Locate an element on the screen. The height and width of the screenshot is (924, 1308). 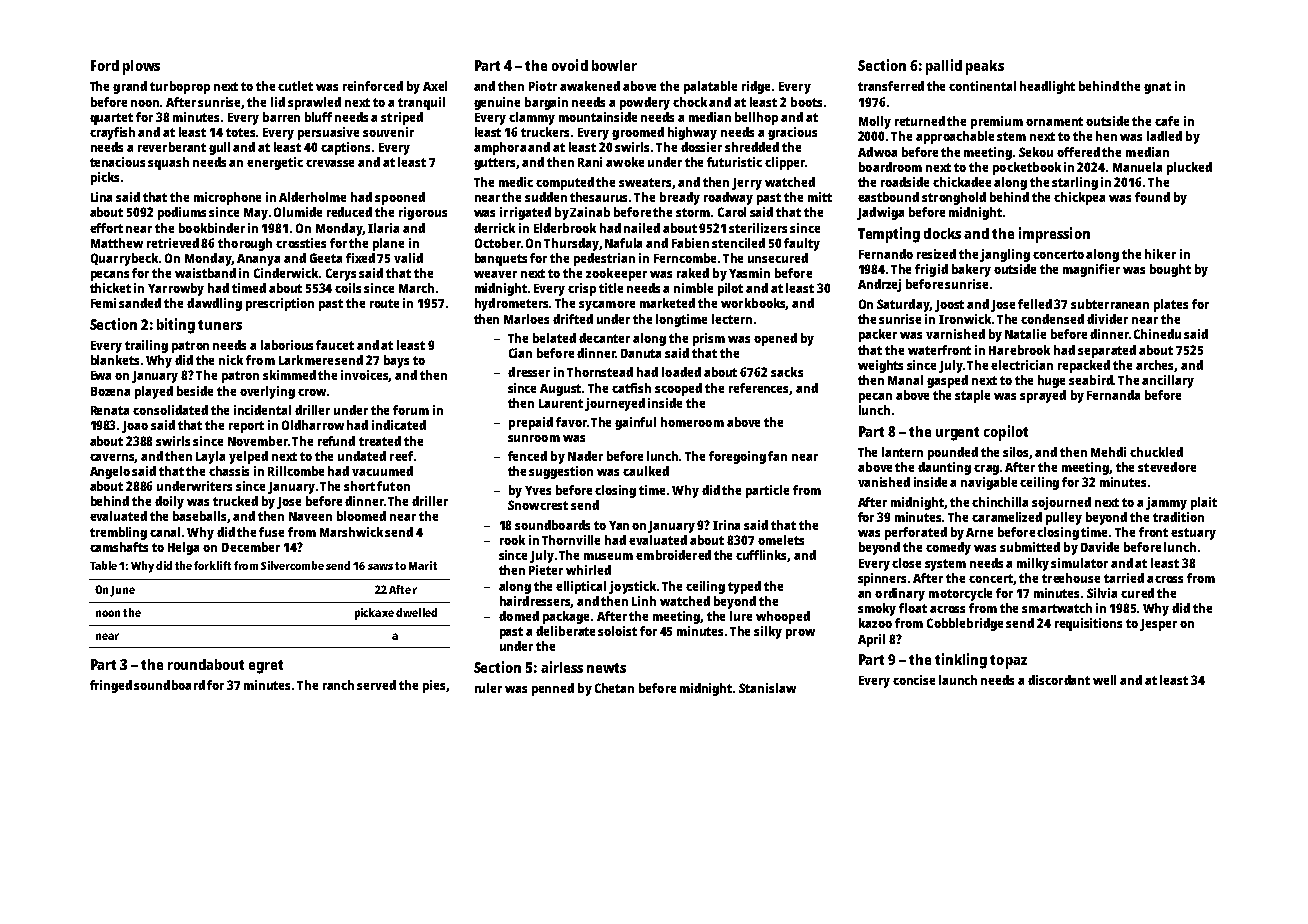
varnished is located at coordinates (955, 334).
